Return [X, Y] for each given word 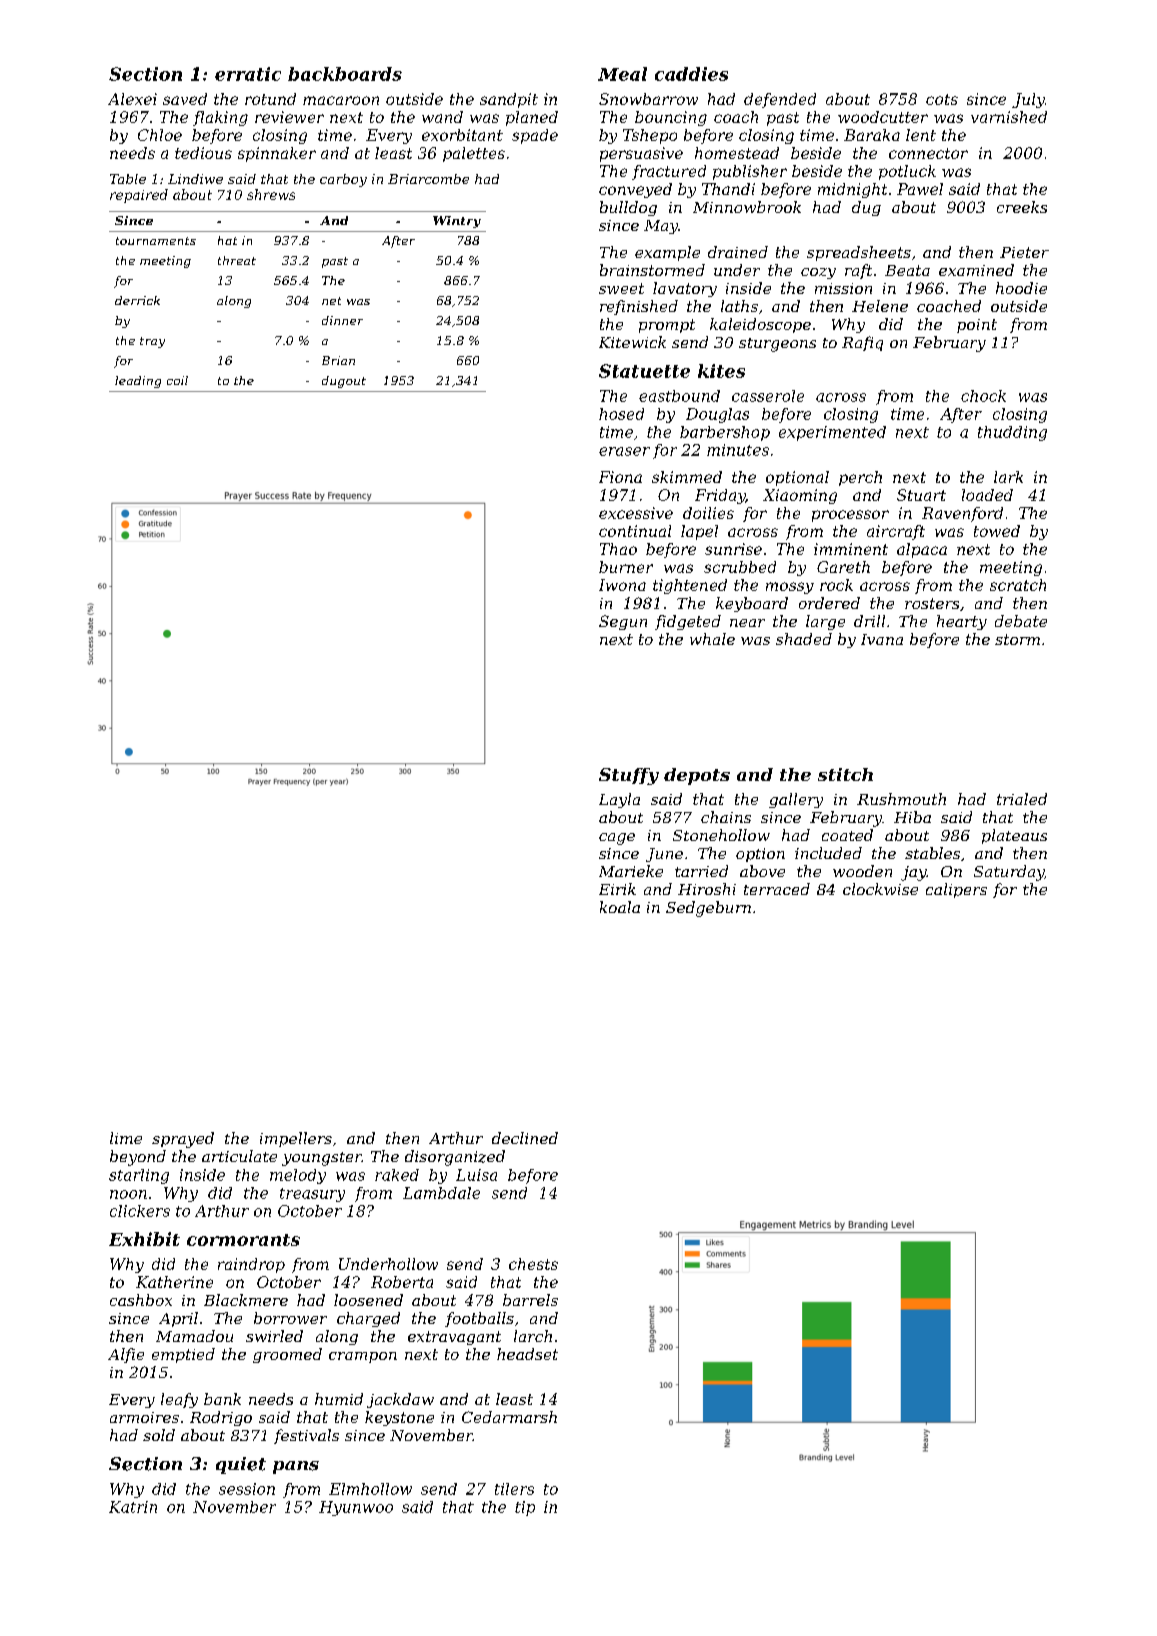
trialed [1022, 799]
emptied [183, 1355]
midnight [852, 190]
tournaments [156, 241]
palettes [474, 154]
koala [620, 907]
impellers [296, 1139]
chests [533, 1264]
